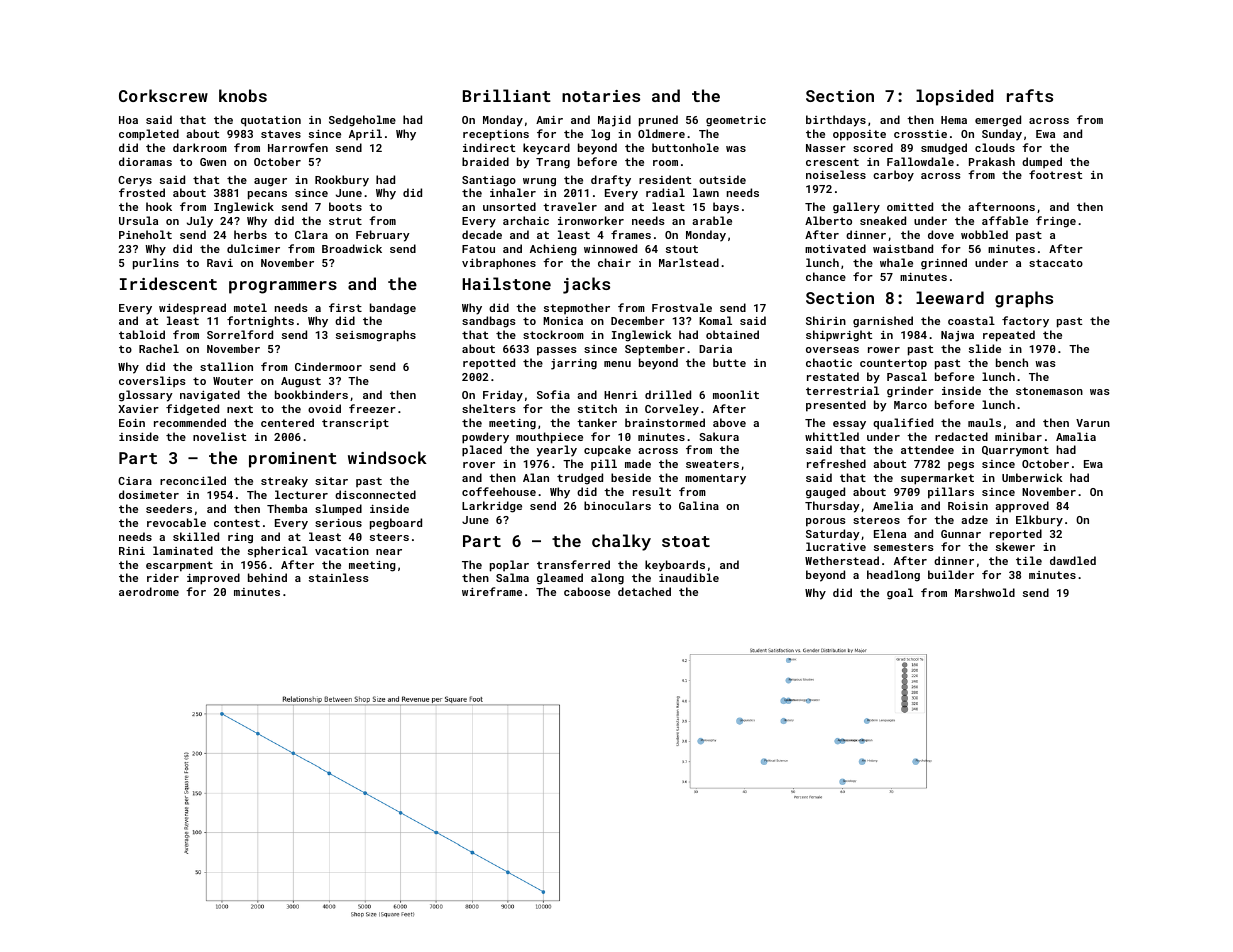 The image size is (1233, 952). I want to click on goal, so click(900, 594).
